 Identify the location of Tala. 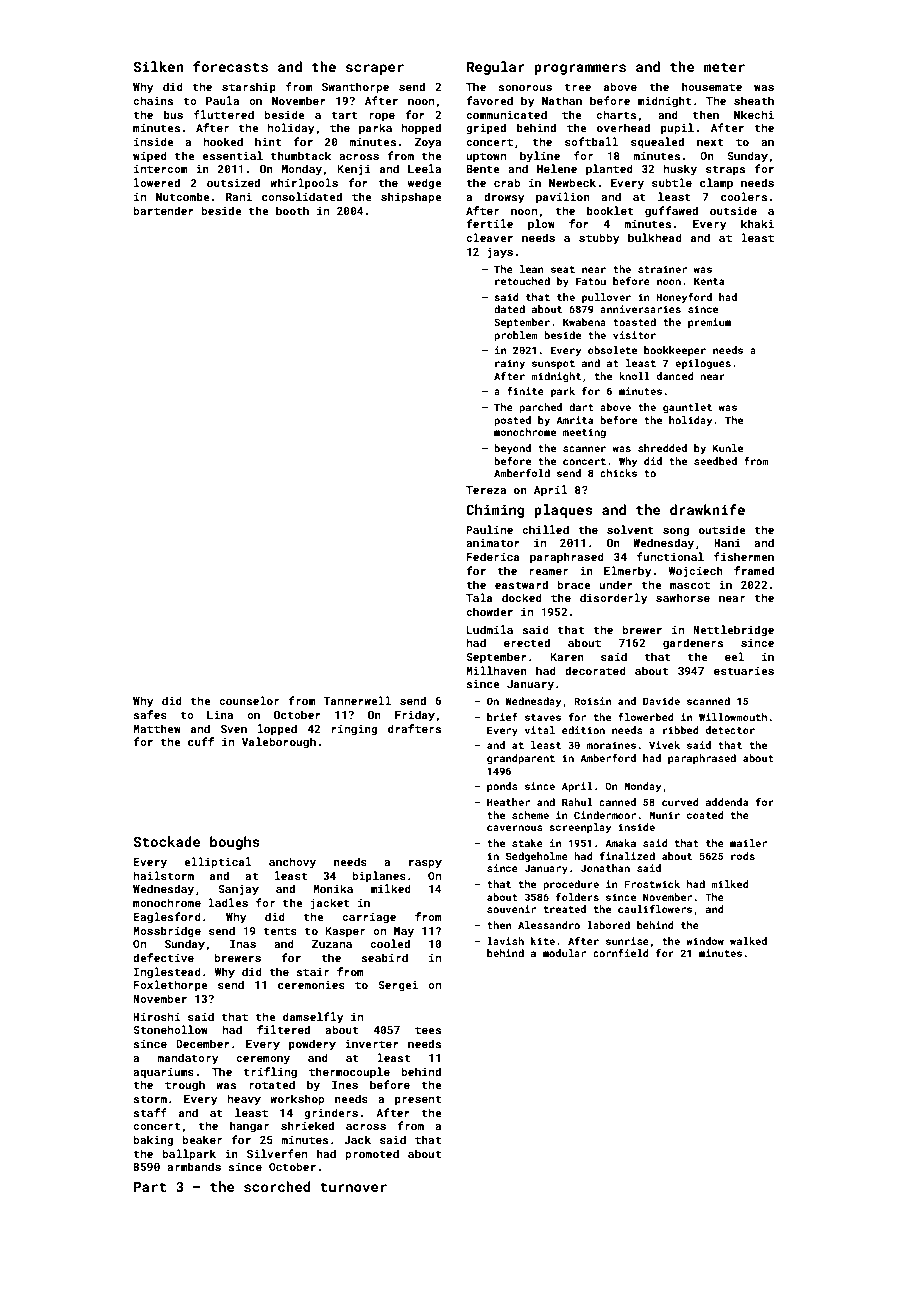
(479, 597).
